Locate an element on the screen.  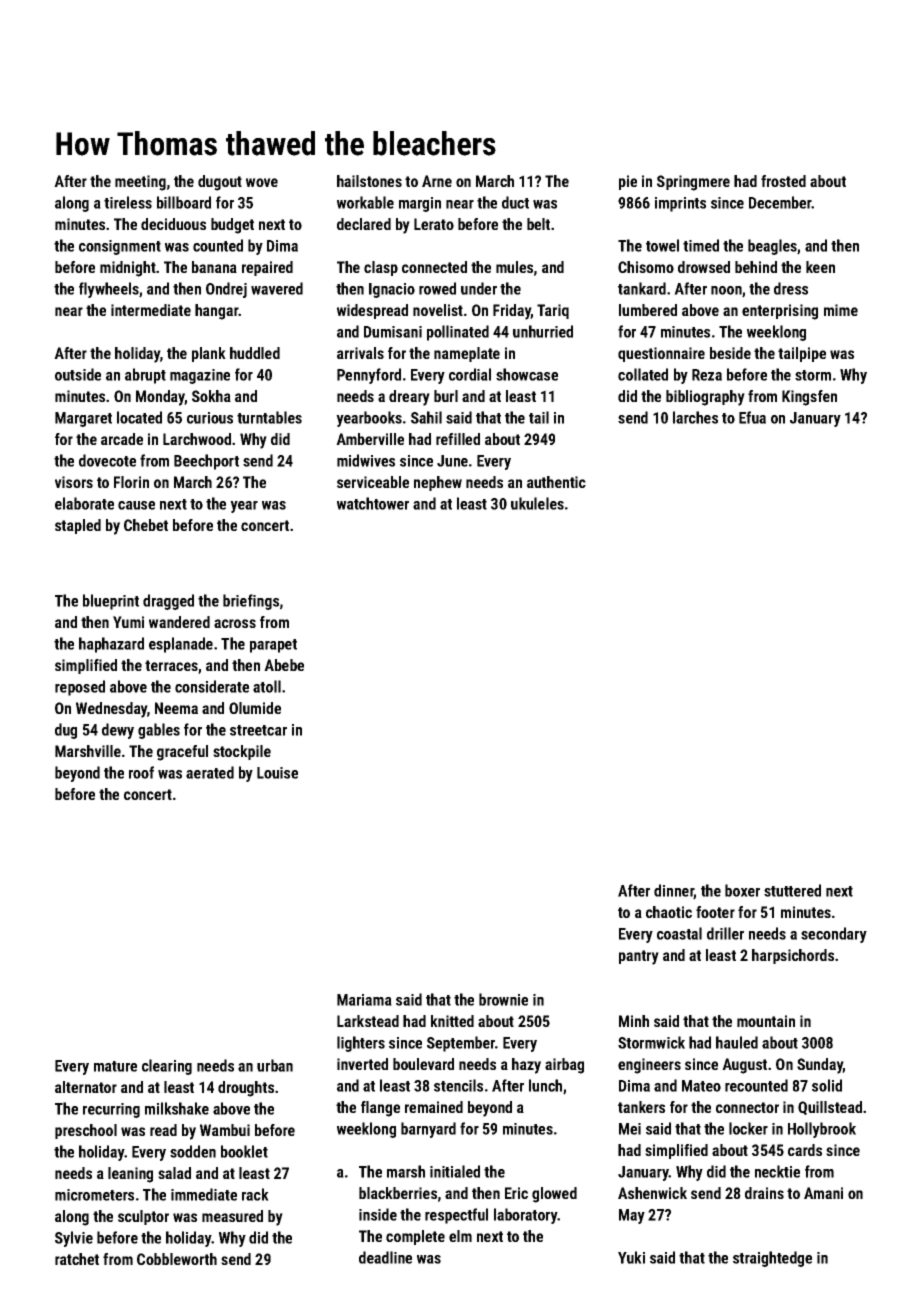
recurring is located at coordinates (111, 1110).
